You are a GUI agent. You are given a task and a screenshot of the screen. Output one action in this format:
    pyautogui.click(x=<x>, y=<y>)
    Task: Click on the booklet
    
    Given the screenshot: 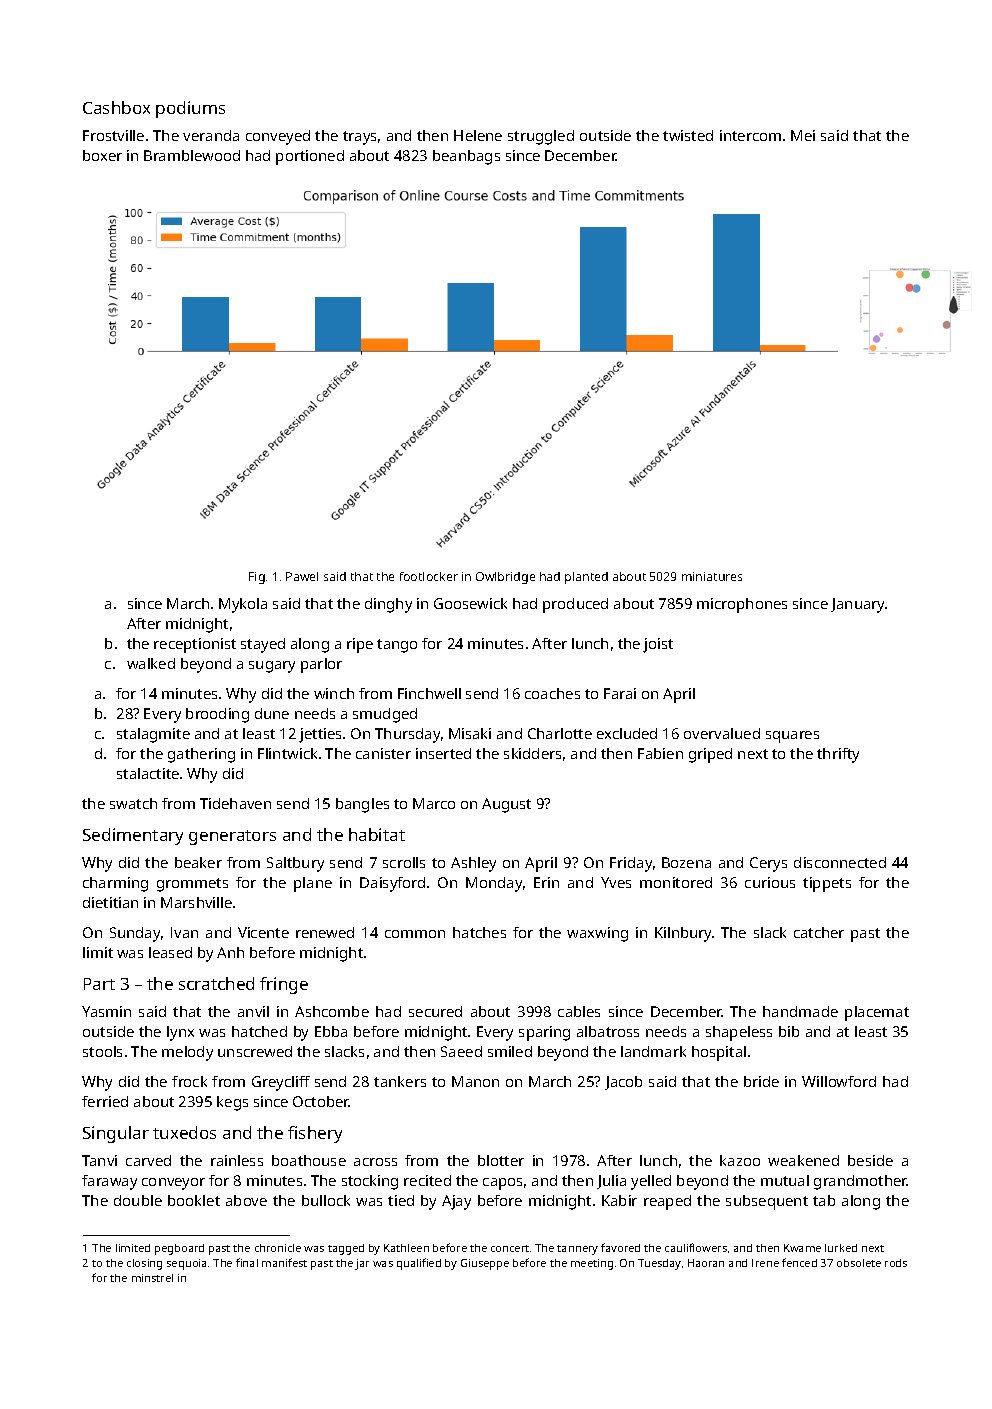 What is the action you would take?
    pyautogui.click(x=194, y=1200)
